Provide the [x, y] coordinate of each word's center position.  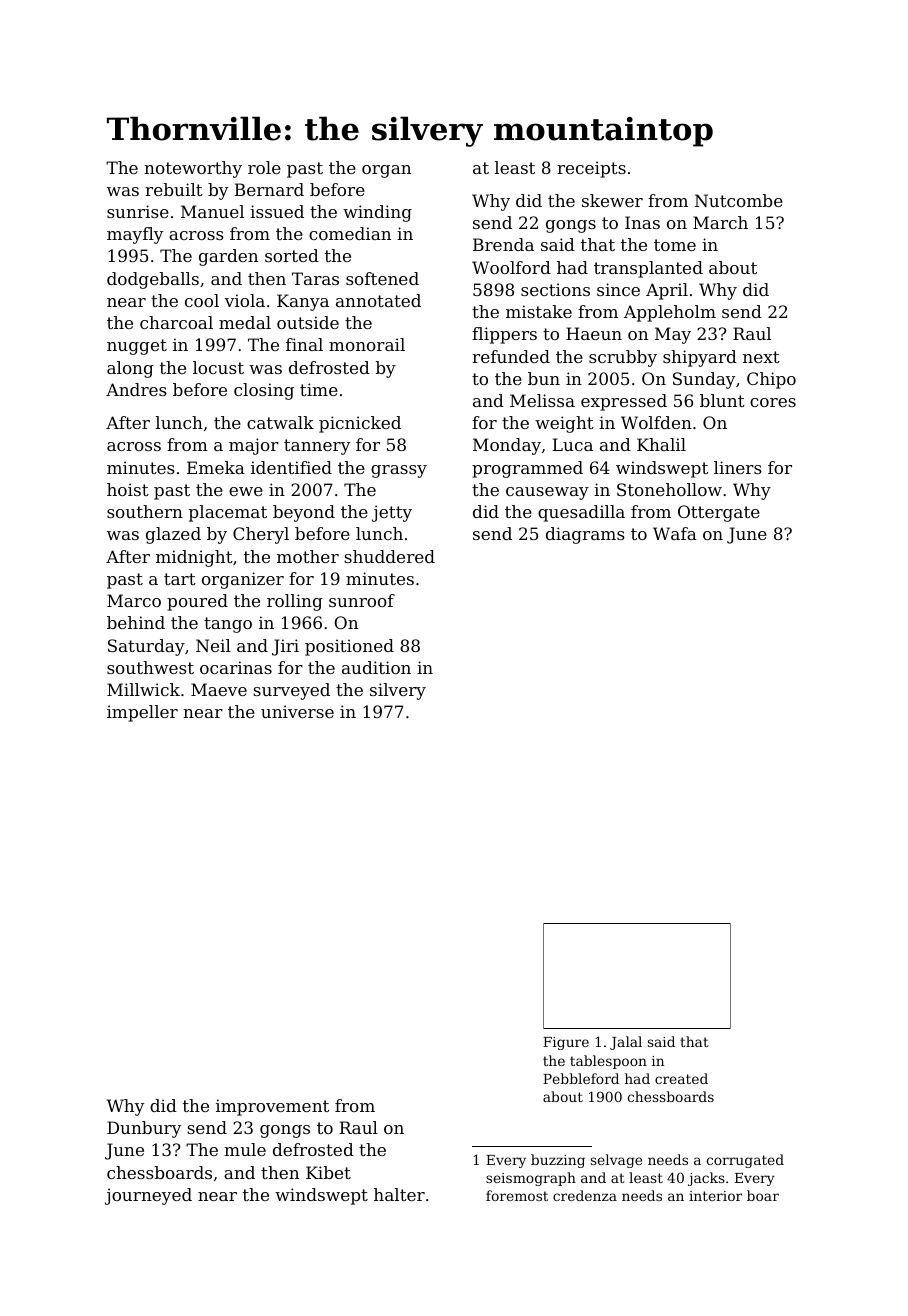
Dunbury [144, 1129]
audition [376, 667]
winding [377, 213]
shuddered [389, 556]
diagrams [585, 535]
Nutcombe [739, 200]
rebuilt [174, 189]
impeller [142, 713]
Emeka [216, 467]
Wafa [675, 533]
